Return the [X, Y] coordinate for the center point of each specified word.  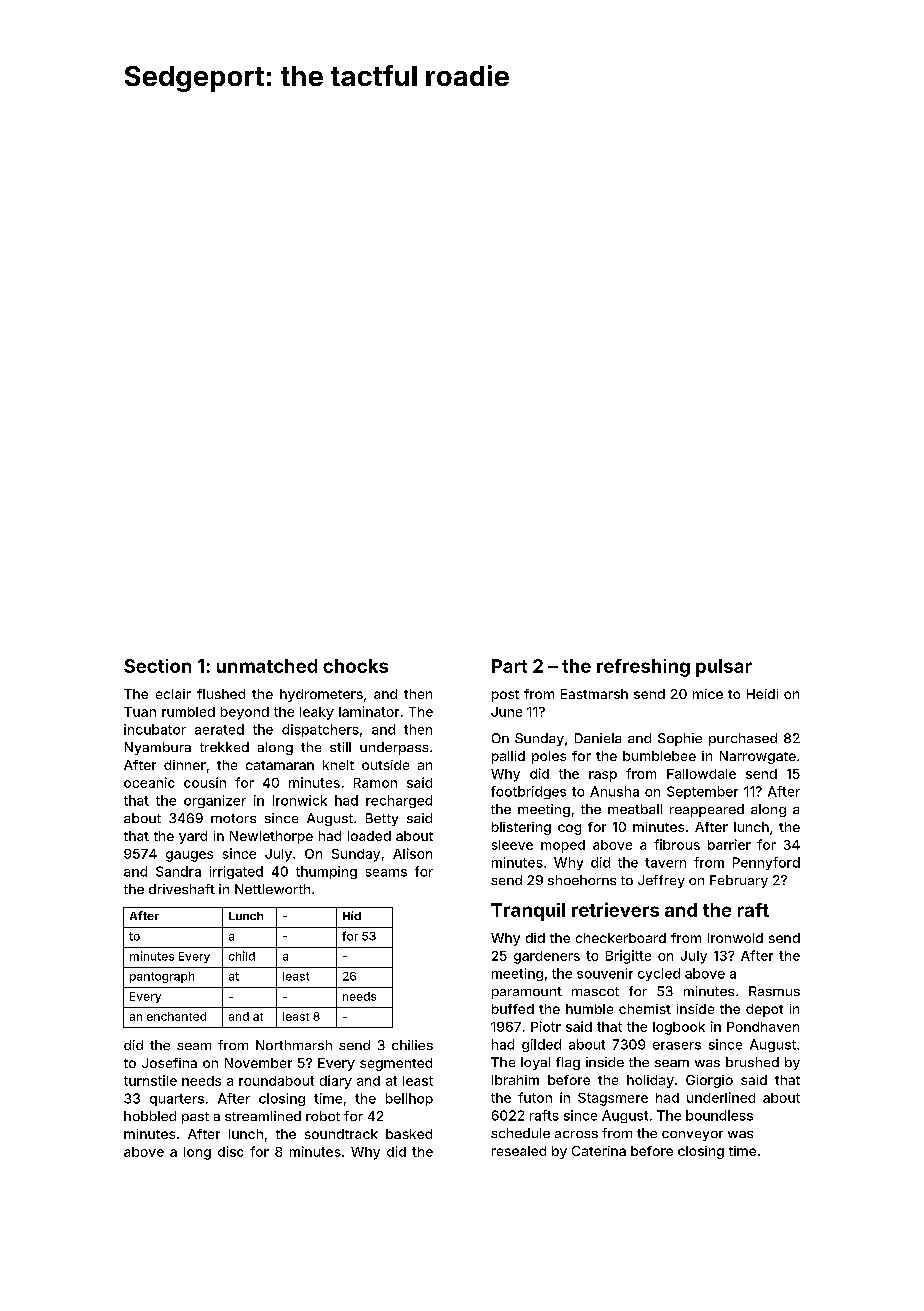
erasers [677, 1046]
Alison [412, 853]
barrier [729, 844]
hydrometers [321, 695]
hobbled [150, 1116]
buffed [513, 1009]
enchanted [176, 1016]
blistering [521, 828]
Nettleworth [272, 889]
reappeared [707, 810]
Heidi [762, 694]
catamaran [280, 765]
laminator [369, 711]
